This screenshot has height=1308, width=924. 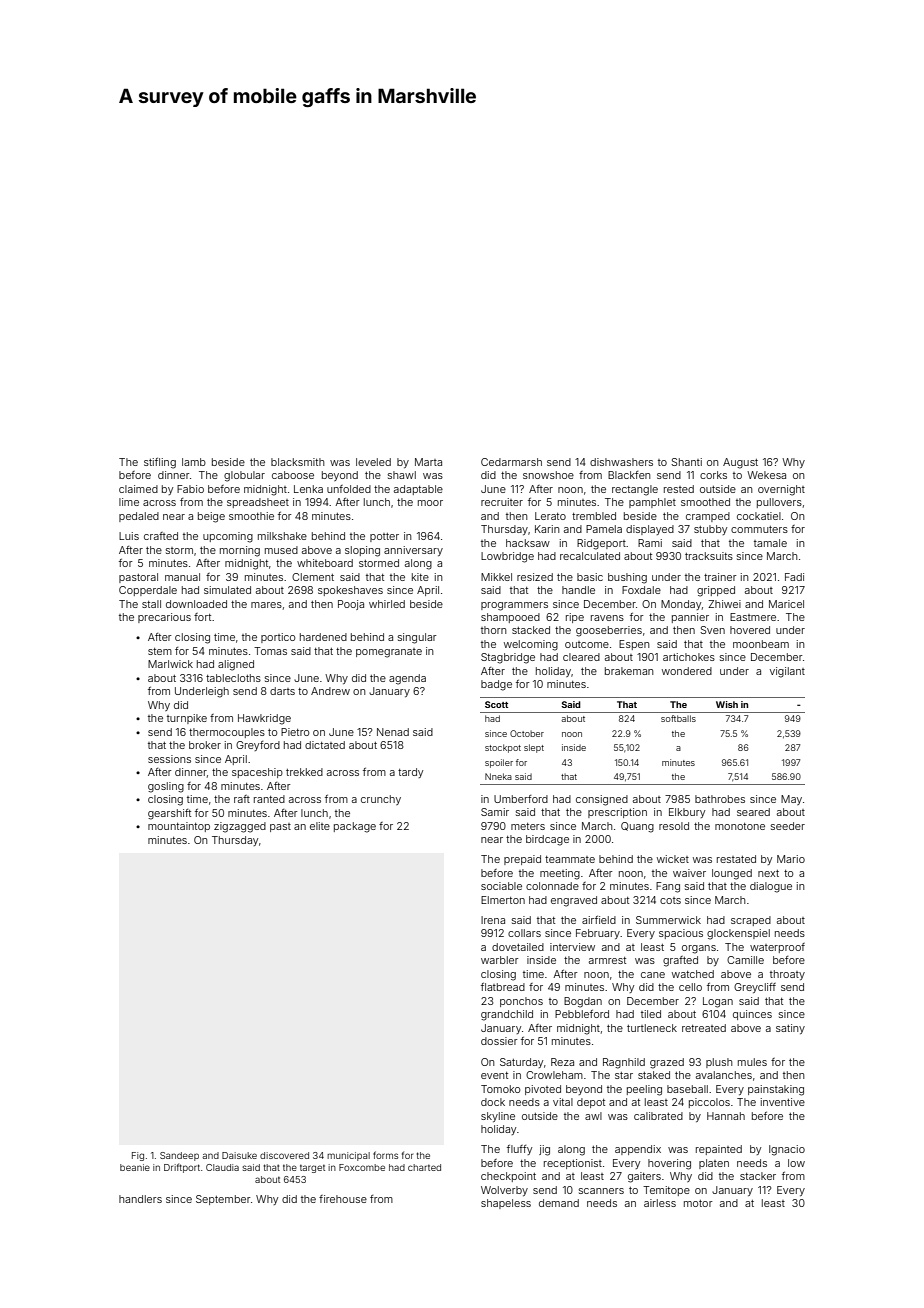 I want to click on mountaintop, so click(x=179, y=827).
